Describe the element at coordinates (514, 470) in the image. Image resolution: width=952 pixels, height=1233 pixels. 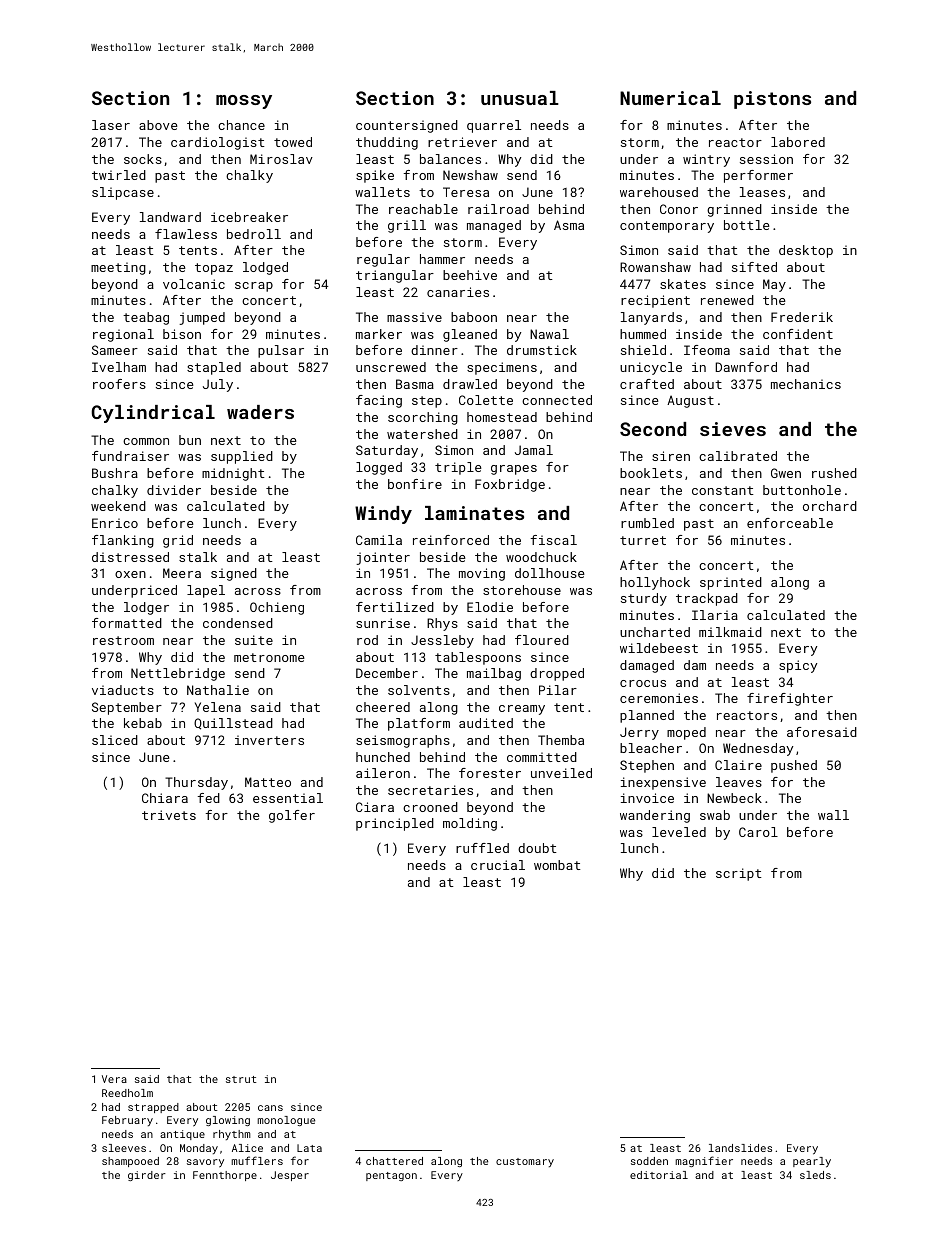
I see `grapes` at that location.
